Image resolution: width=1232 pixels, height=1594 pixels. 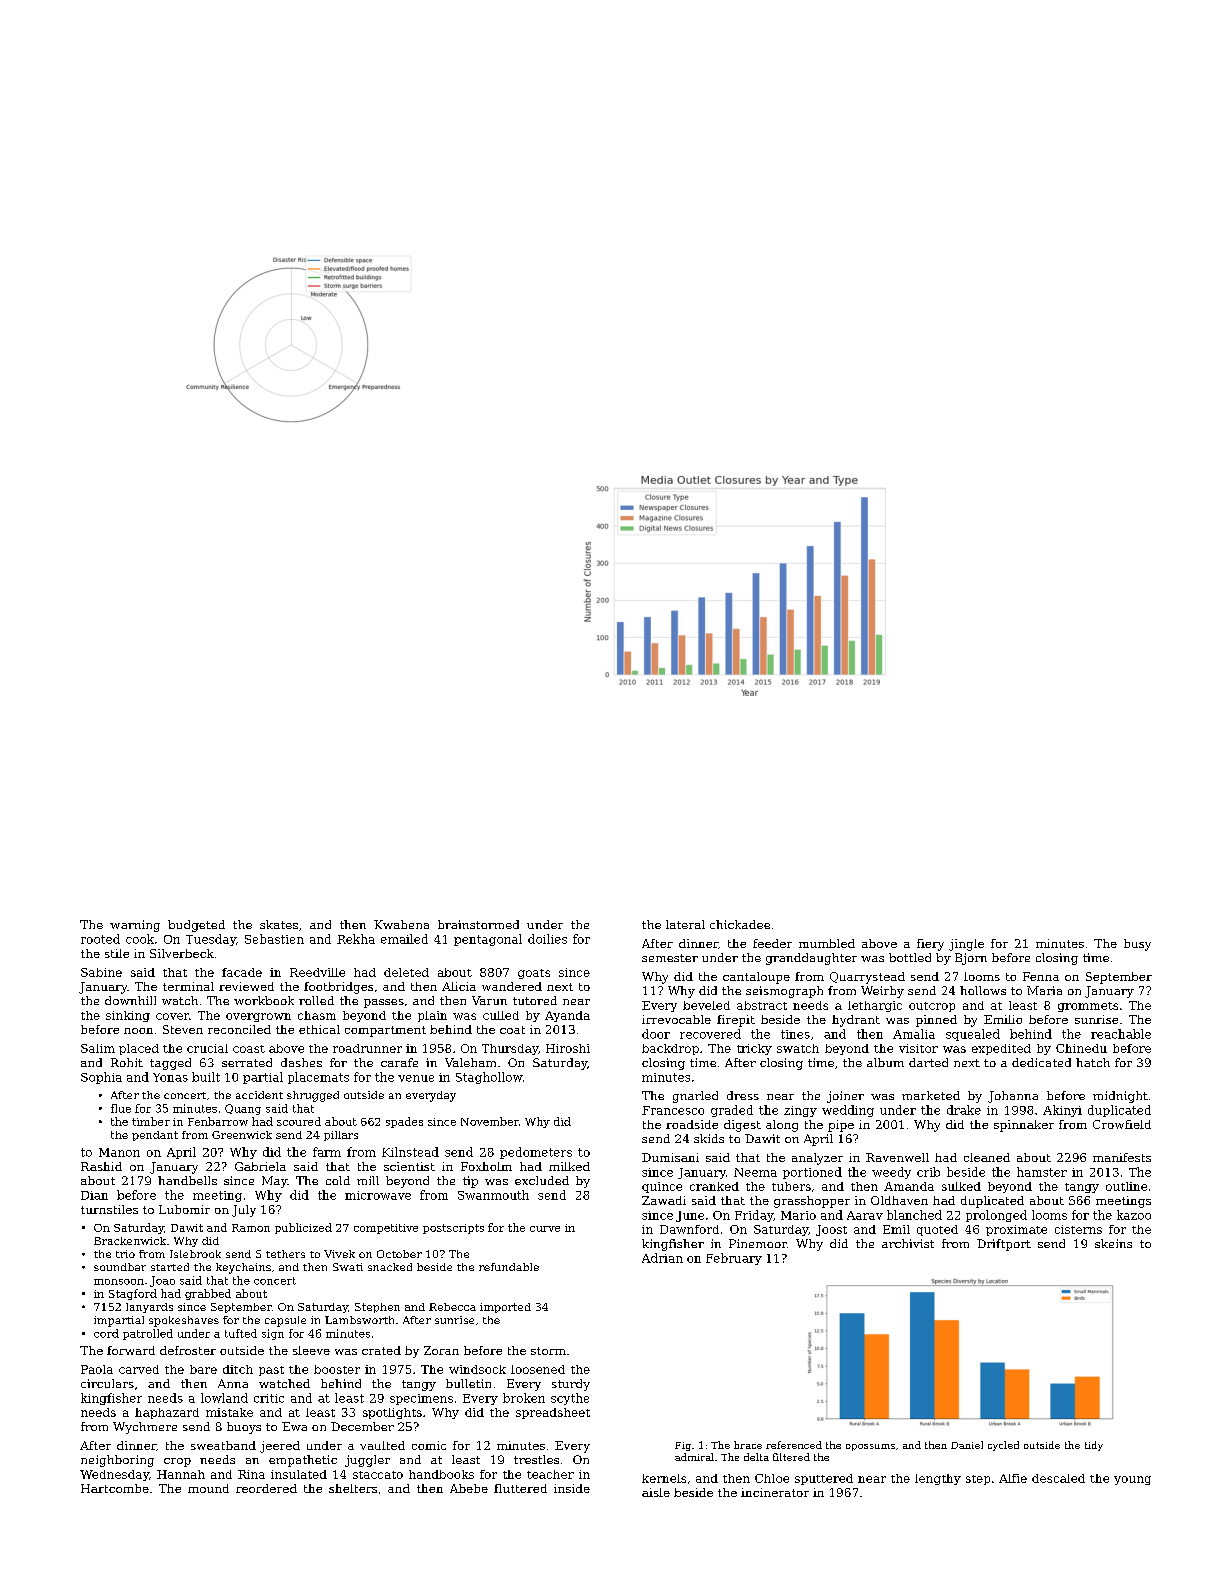 I want to click on Amanda, so click(x=909, y=1186).
